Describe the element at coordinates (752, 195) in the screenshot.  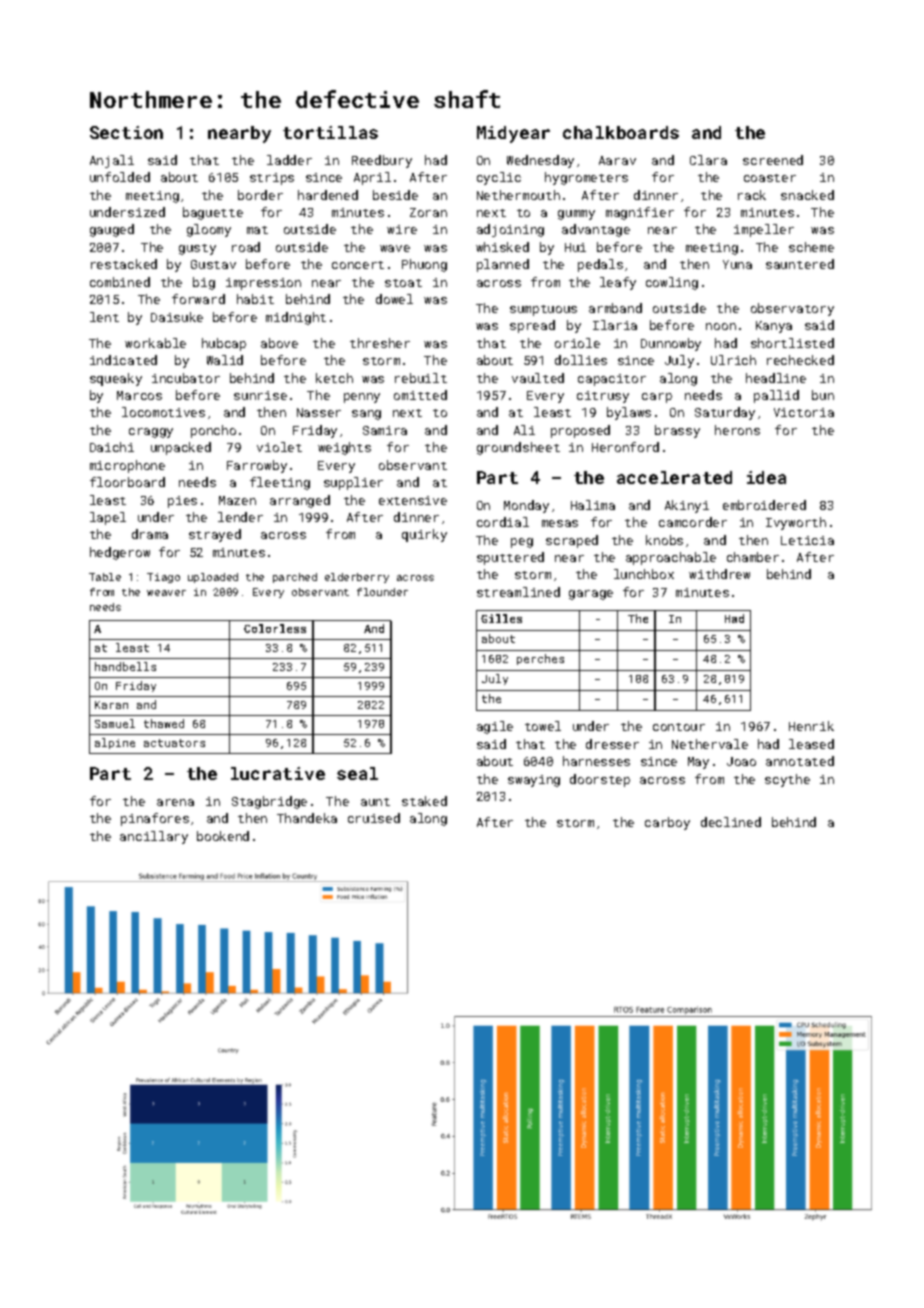
I see `rack` at that location.
